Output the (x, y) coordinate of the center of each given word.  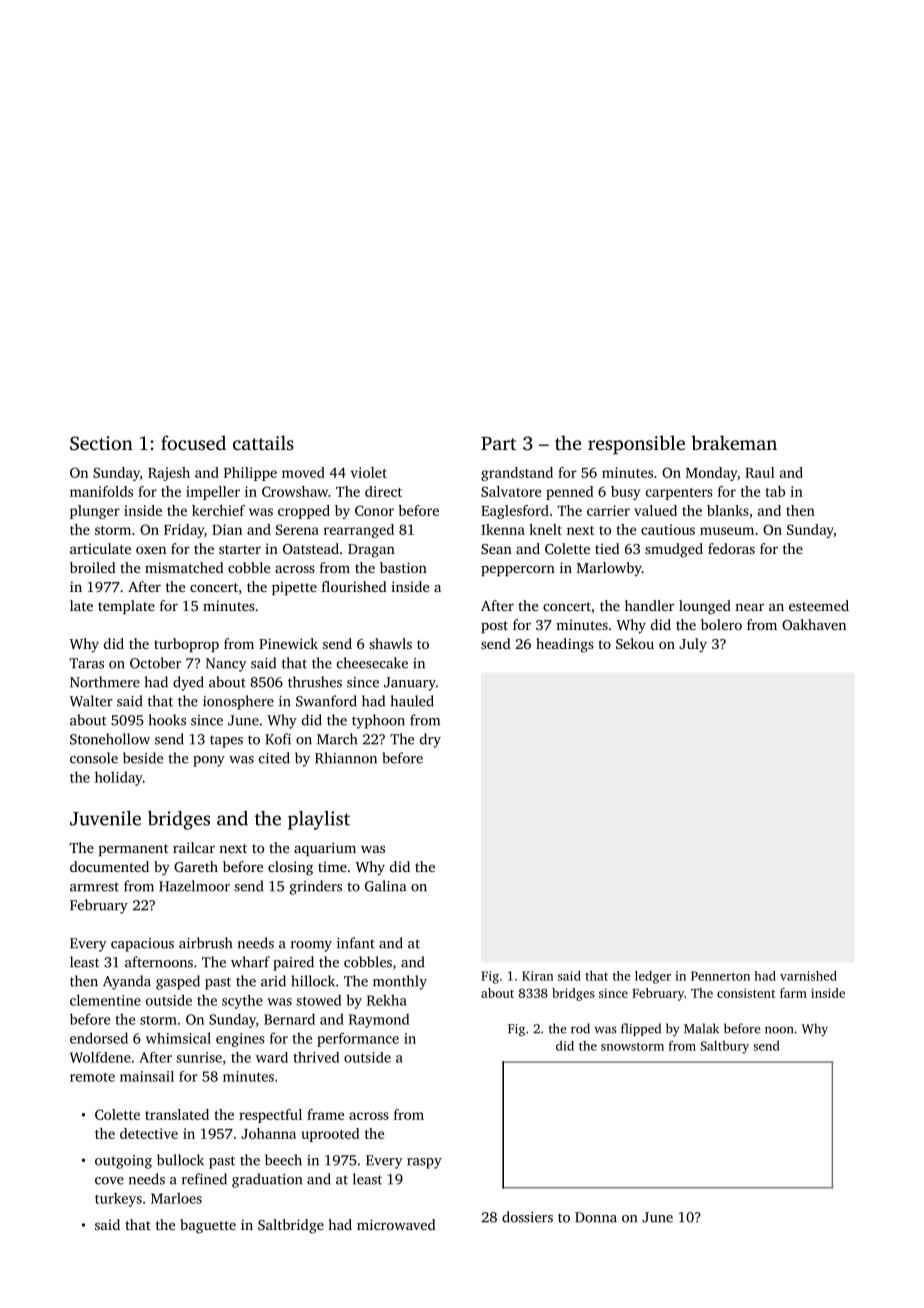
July (693, 645)
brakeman (734, 442)
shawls (390, 643)
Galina (385, 886)
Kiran (538, 976)
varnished (808, 976)
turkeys (118, 1199)
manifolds (101, 491)
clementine (105, 1000)
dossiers (527, 1217)
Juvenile (105, 818)
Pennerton (720, 976)
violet (369, 472)
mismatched (184, 567)
